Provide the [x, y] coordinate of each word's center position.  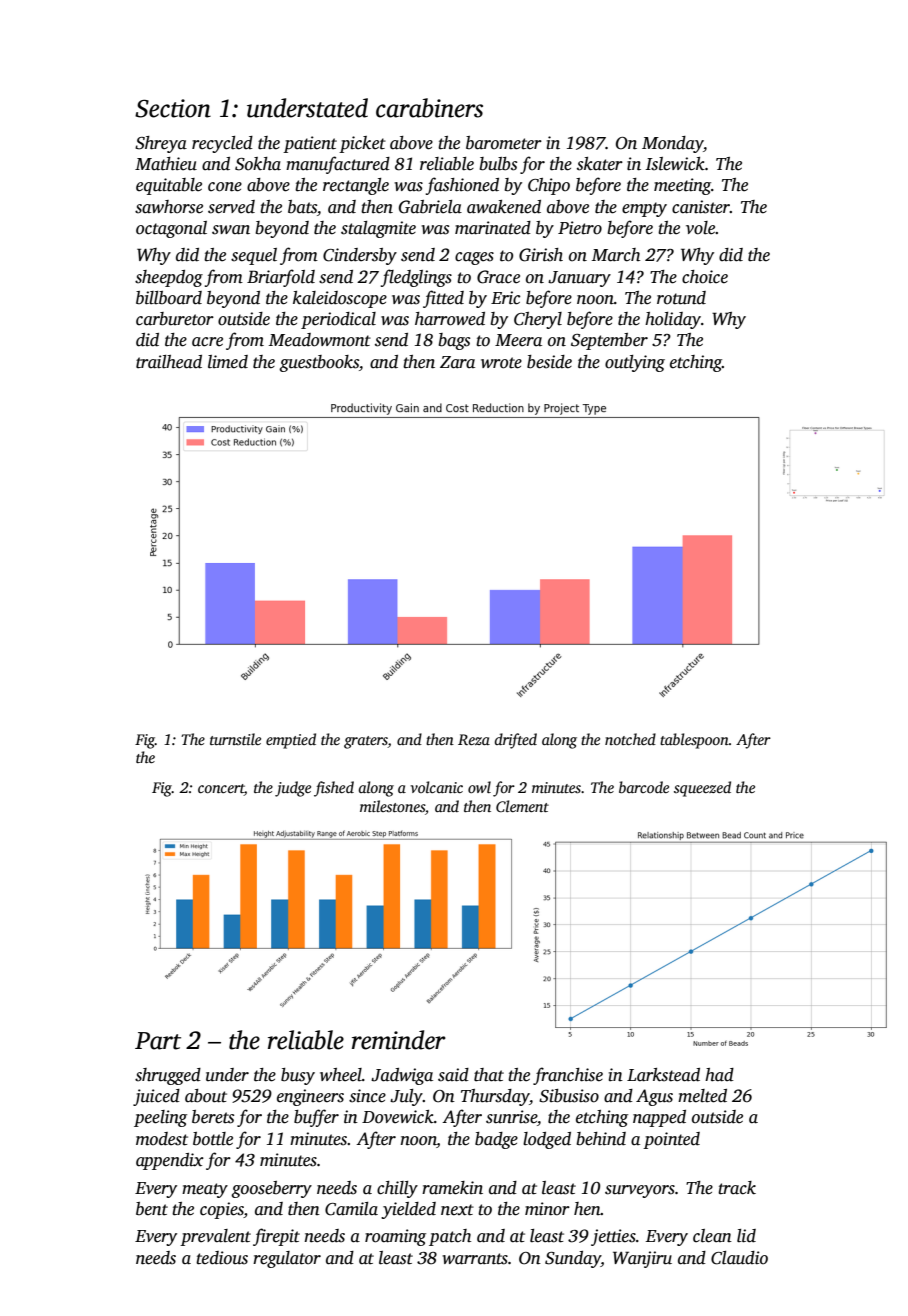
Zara [457, 362]
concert [221, 790]
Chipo [549, 186]
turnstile [235, 739]
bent [152, 1209]
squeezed [702, 789]
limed [228, 362]
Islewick [675, 164]
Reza [474, 739]
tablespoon [694, 741]
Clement [522, 806]
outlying [635, 363]
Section [173, 108]
